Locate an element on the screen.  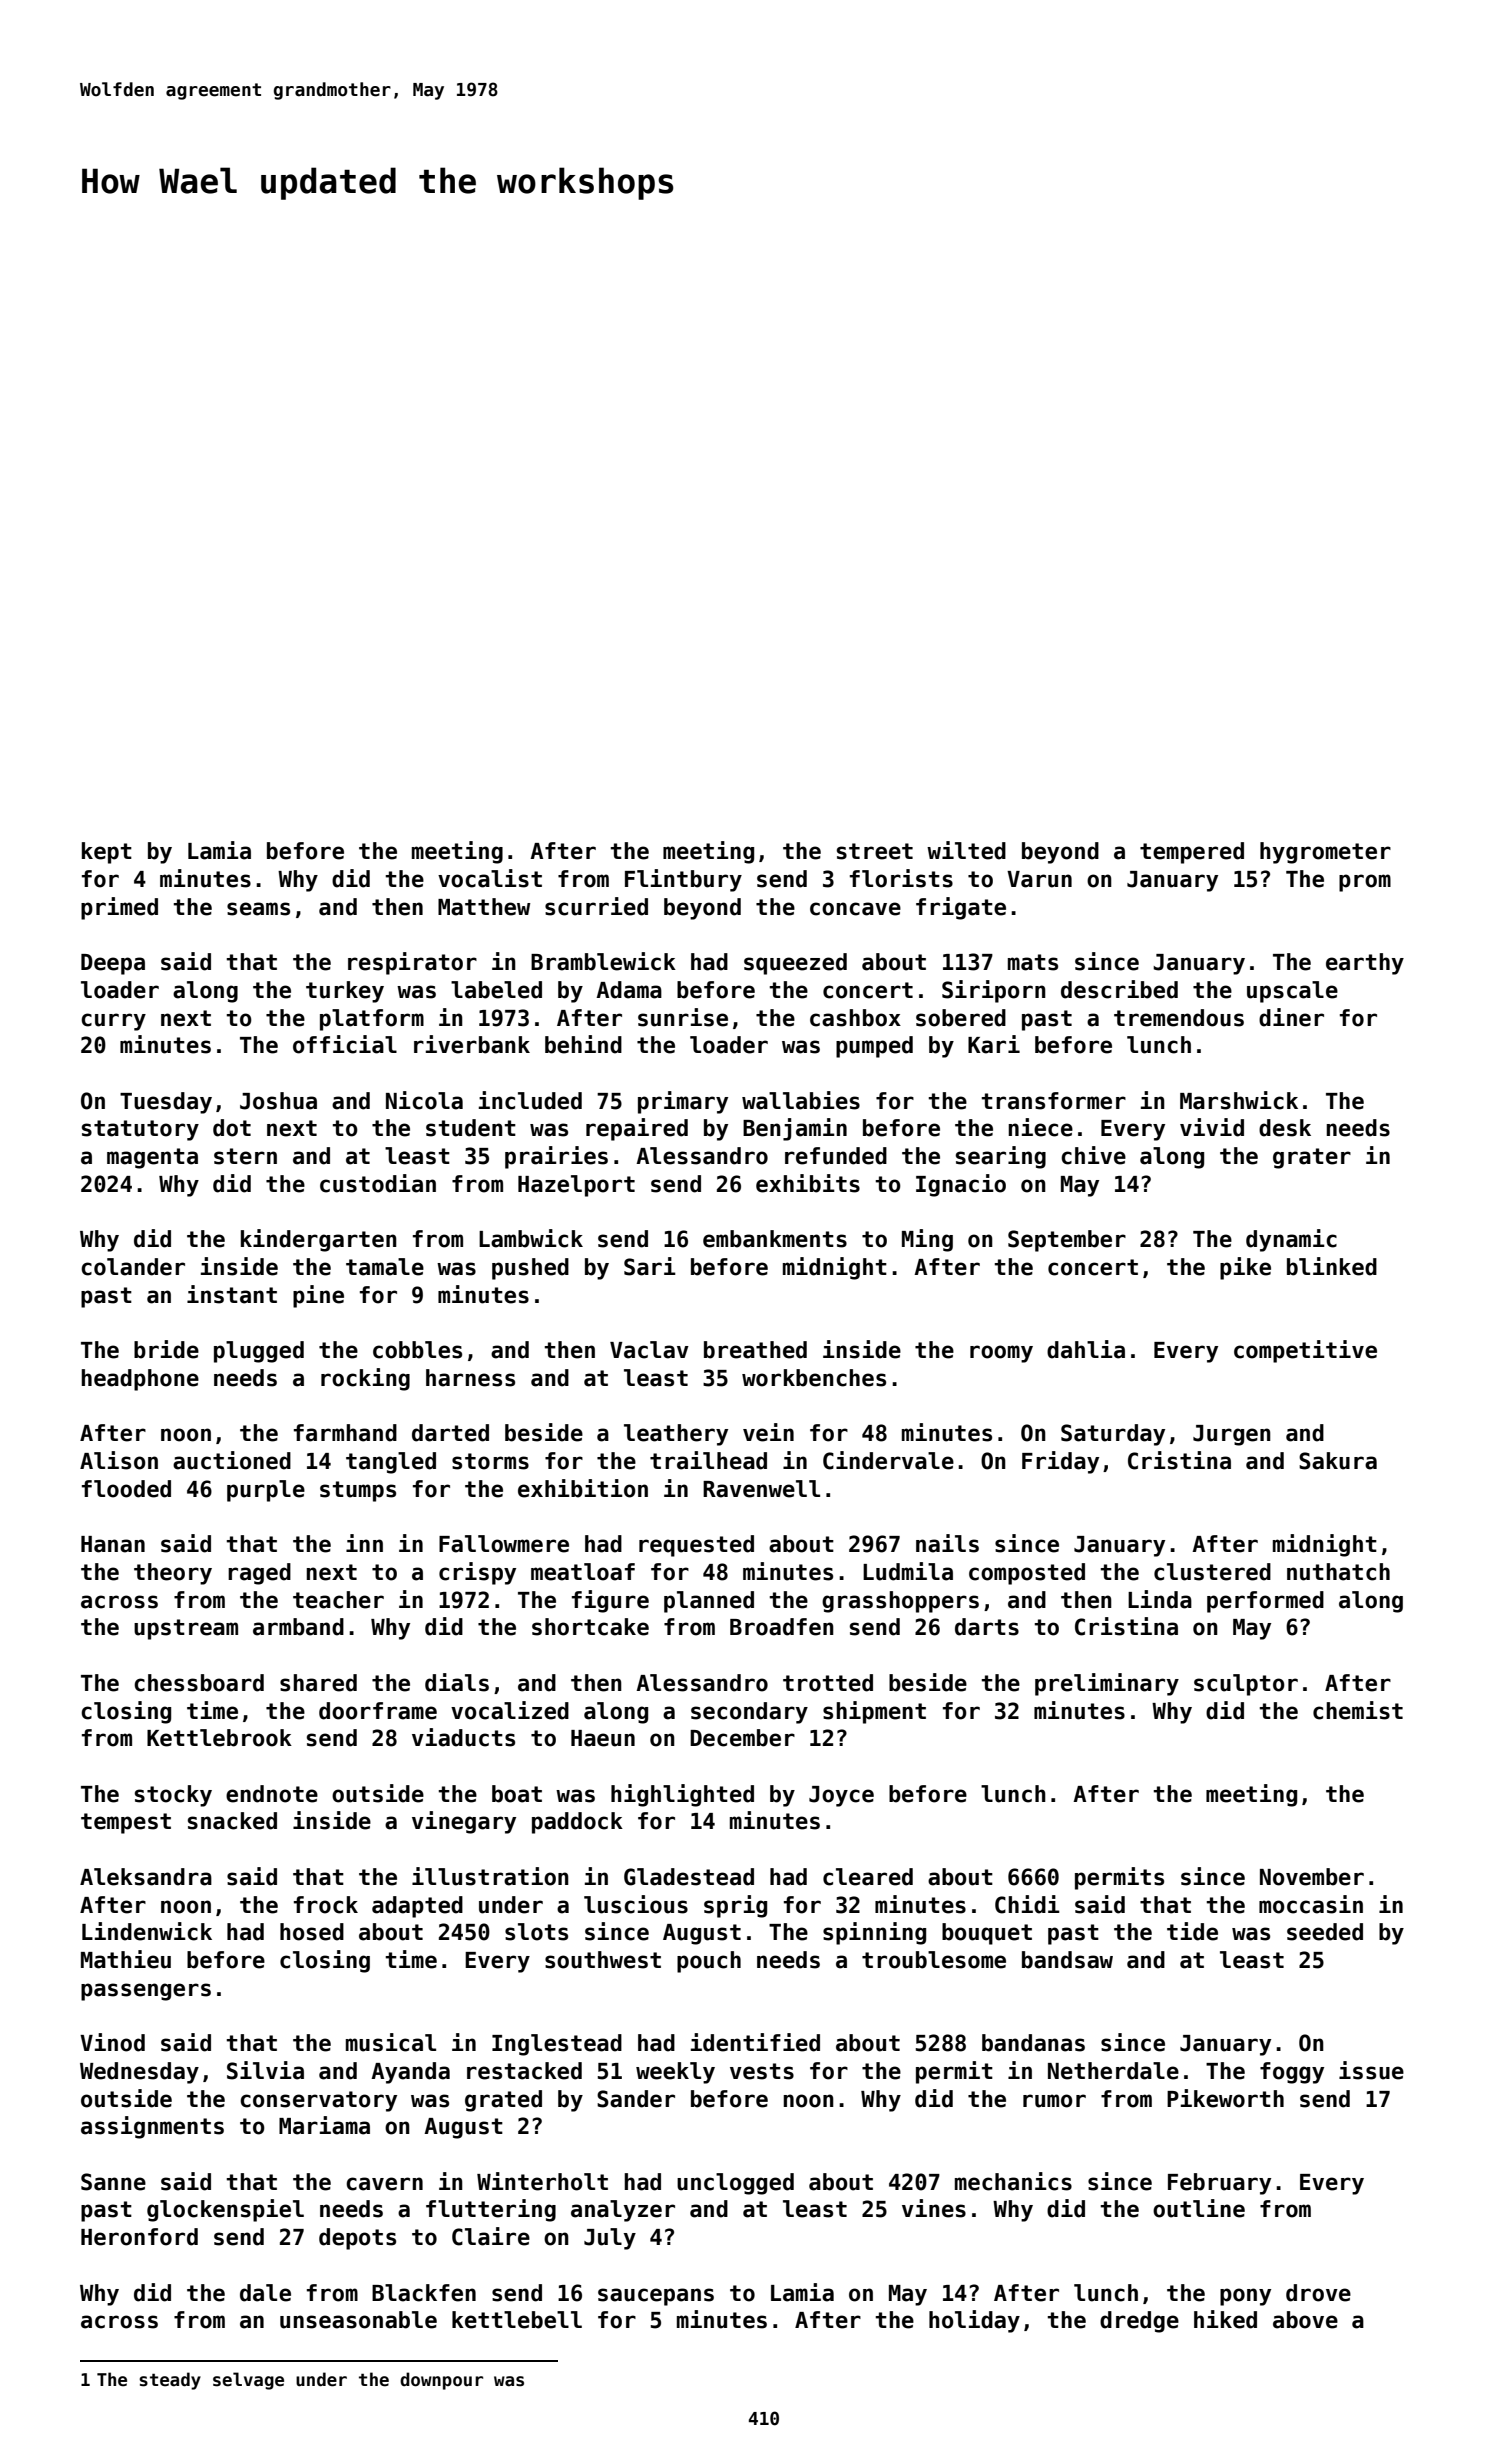
spinning is located at coordinates (874, 1933).
